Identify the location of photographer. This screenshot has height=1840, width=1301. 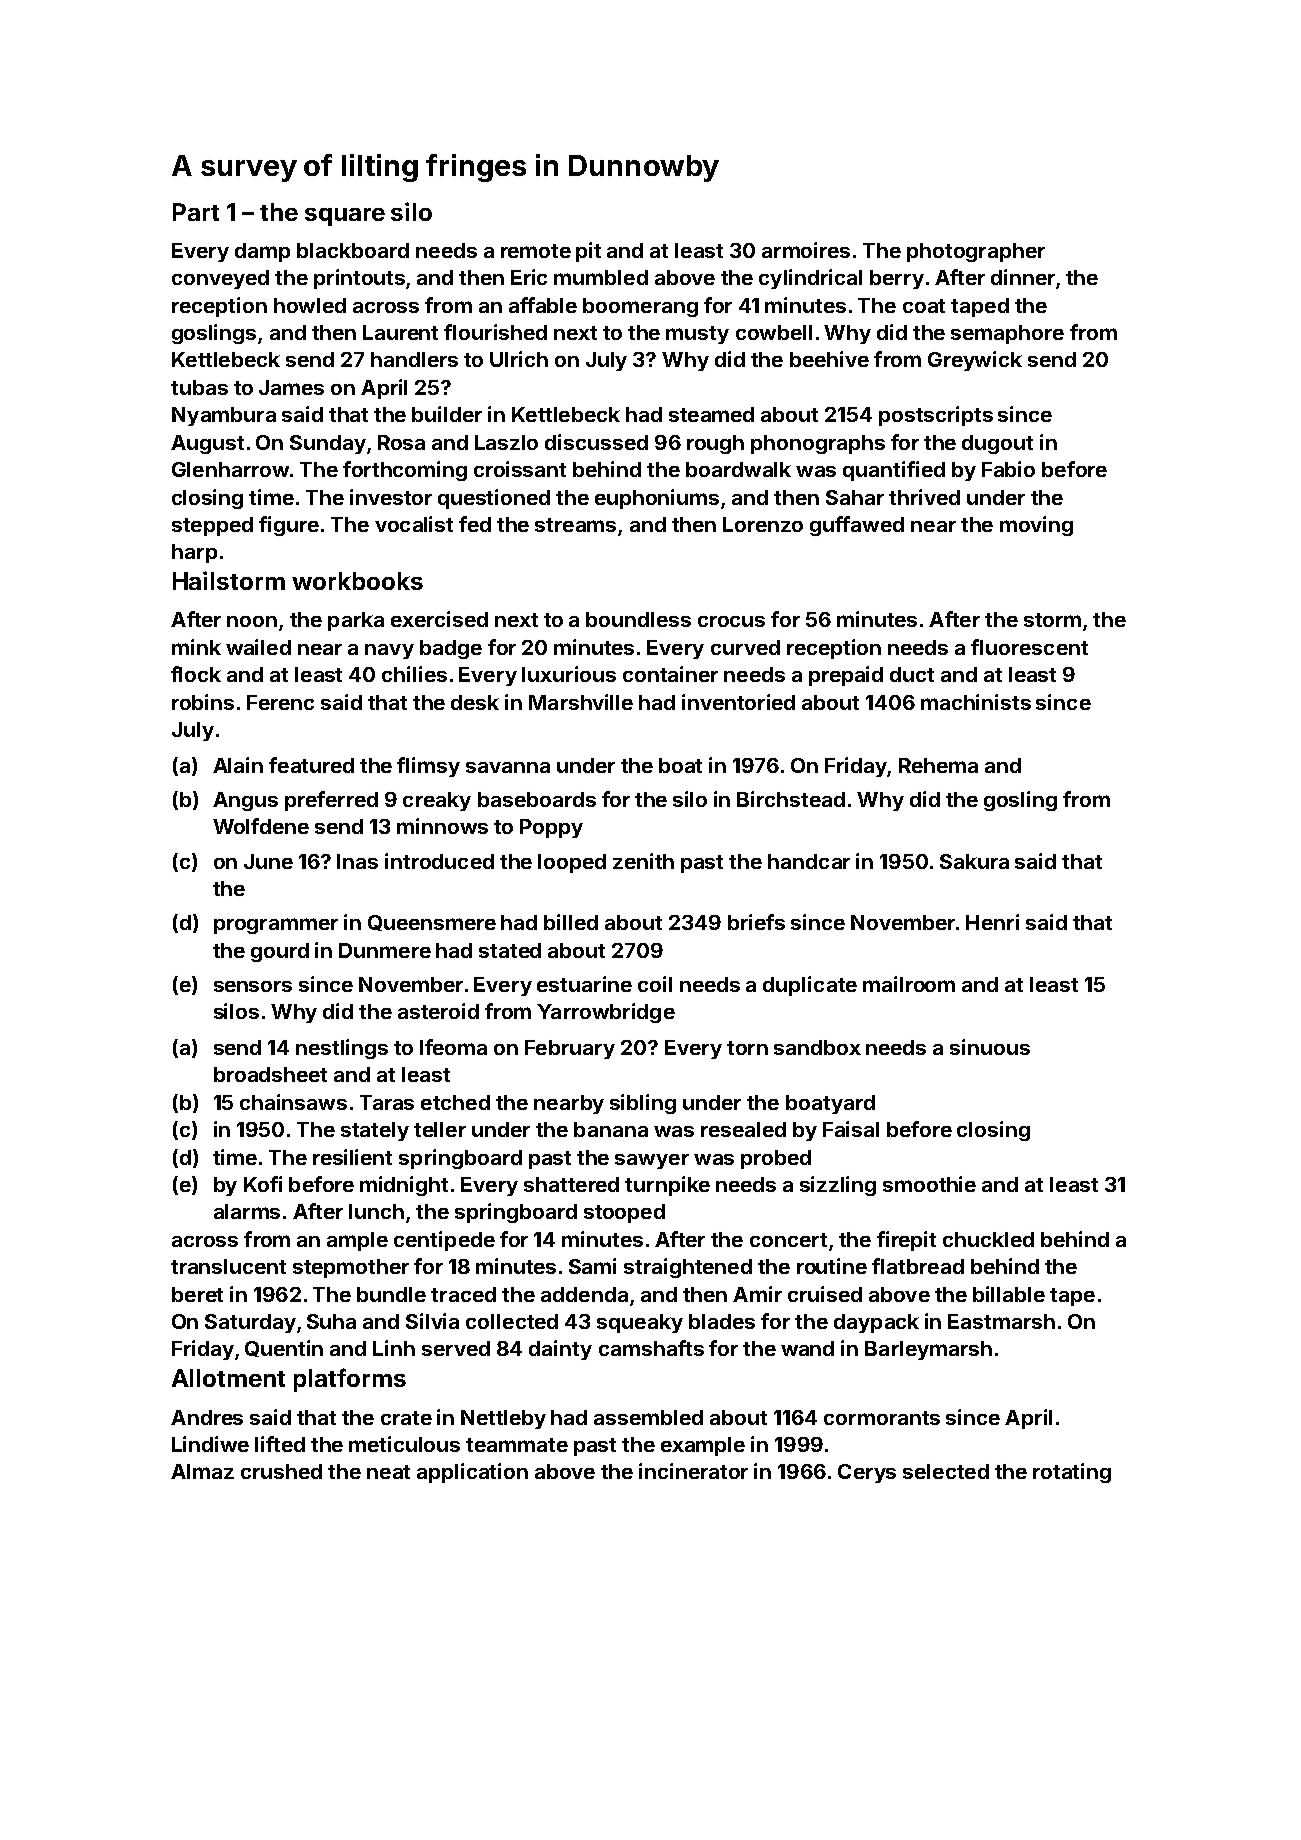
(976, 252).
